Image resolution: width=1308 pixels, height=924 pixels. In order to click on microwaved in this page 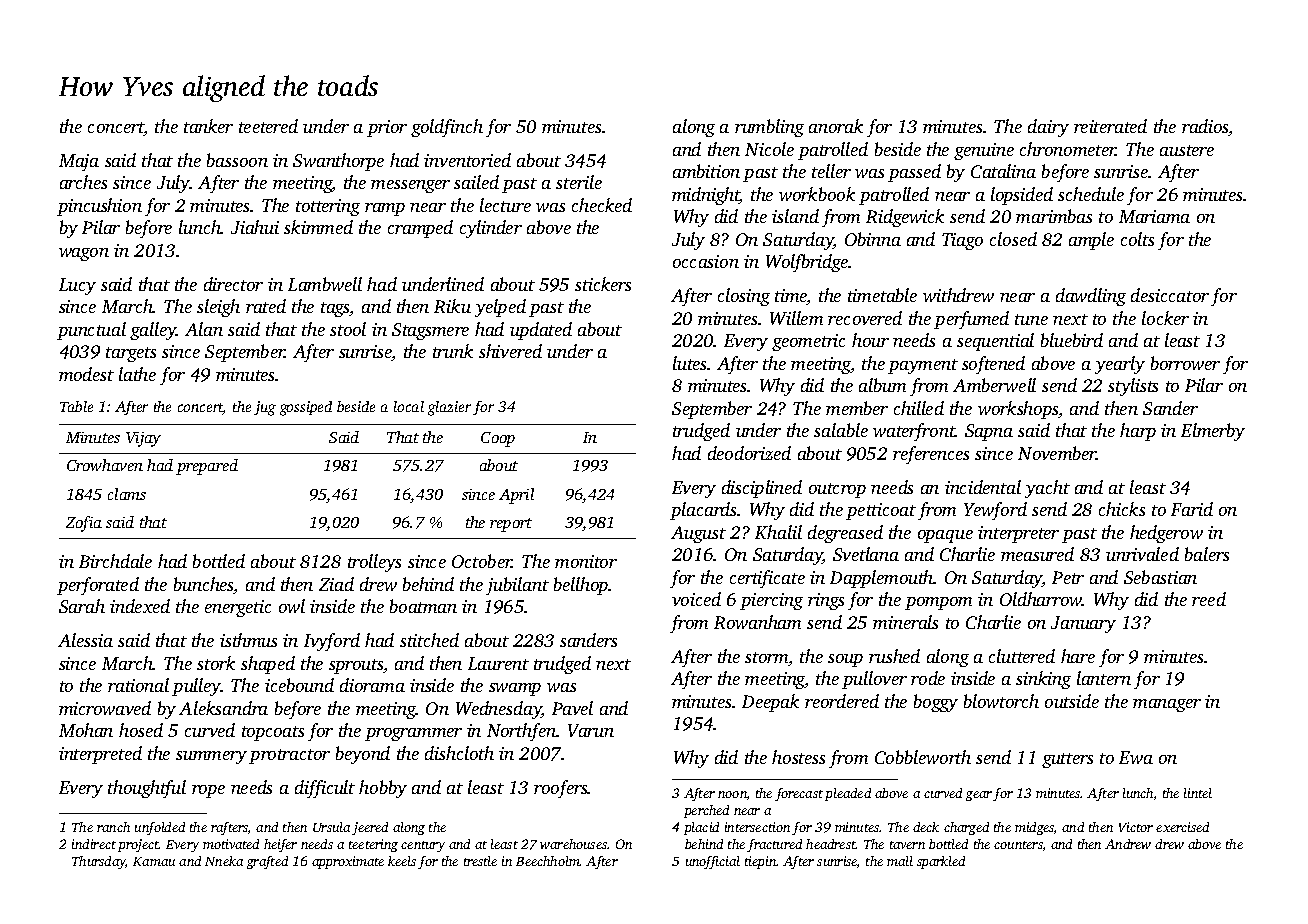, I will do `click(105, 708)`.
